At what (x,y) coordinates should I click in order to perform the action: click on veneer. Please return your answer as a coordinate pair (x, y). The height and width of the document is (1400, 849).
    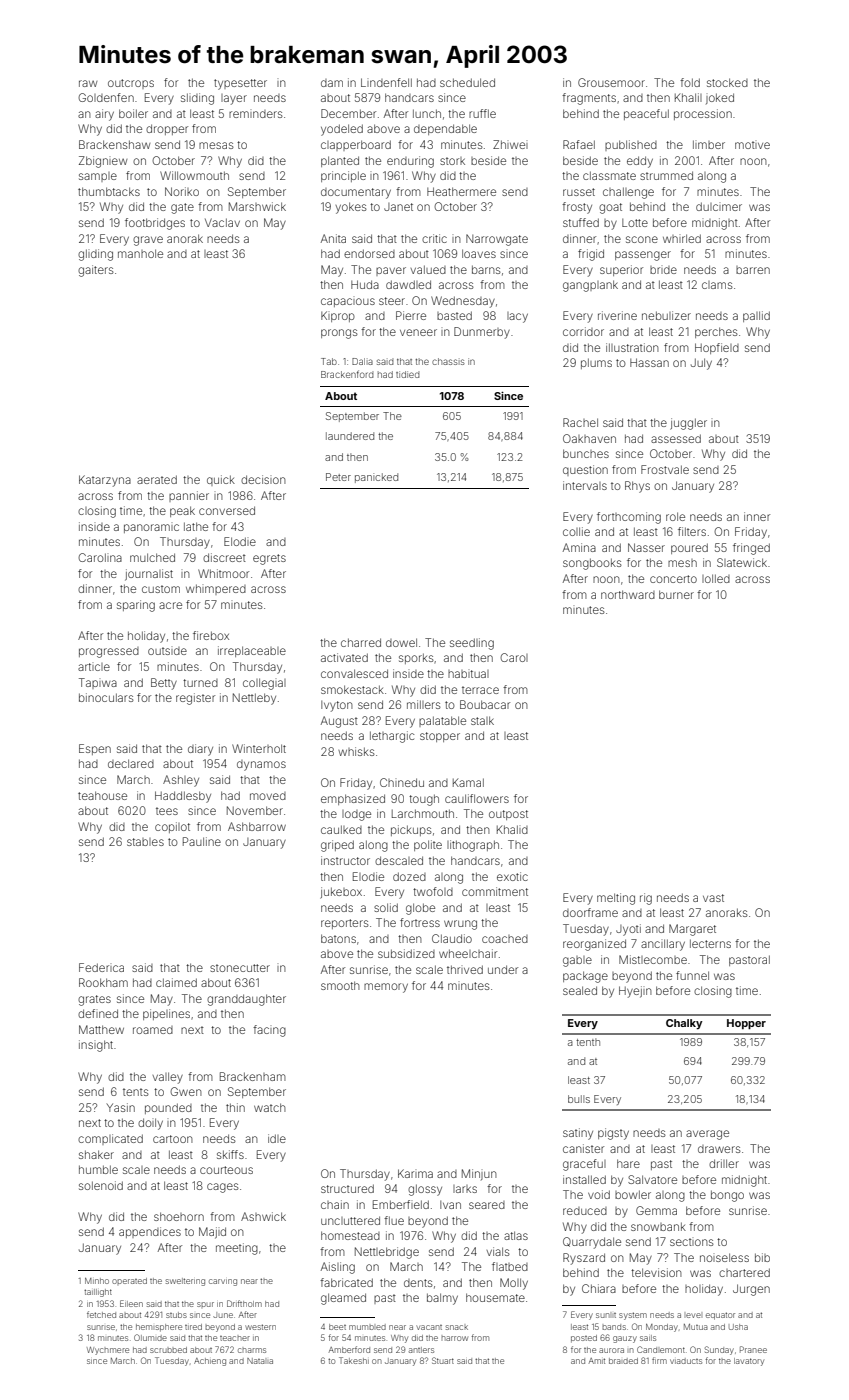
    Looking at the image, I should click on (418, 332).
